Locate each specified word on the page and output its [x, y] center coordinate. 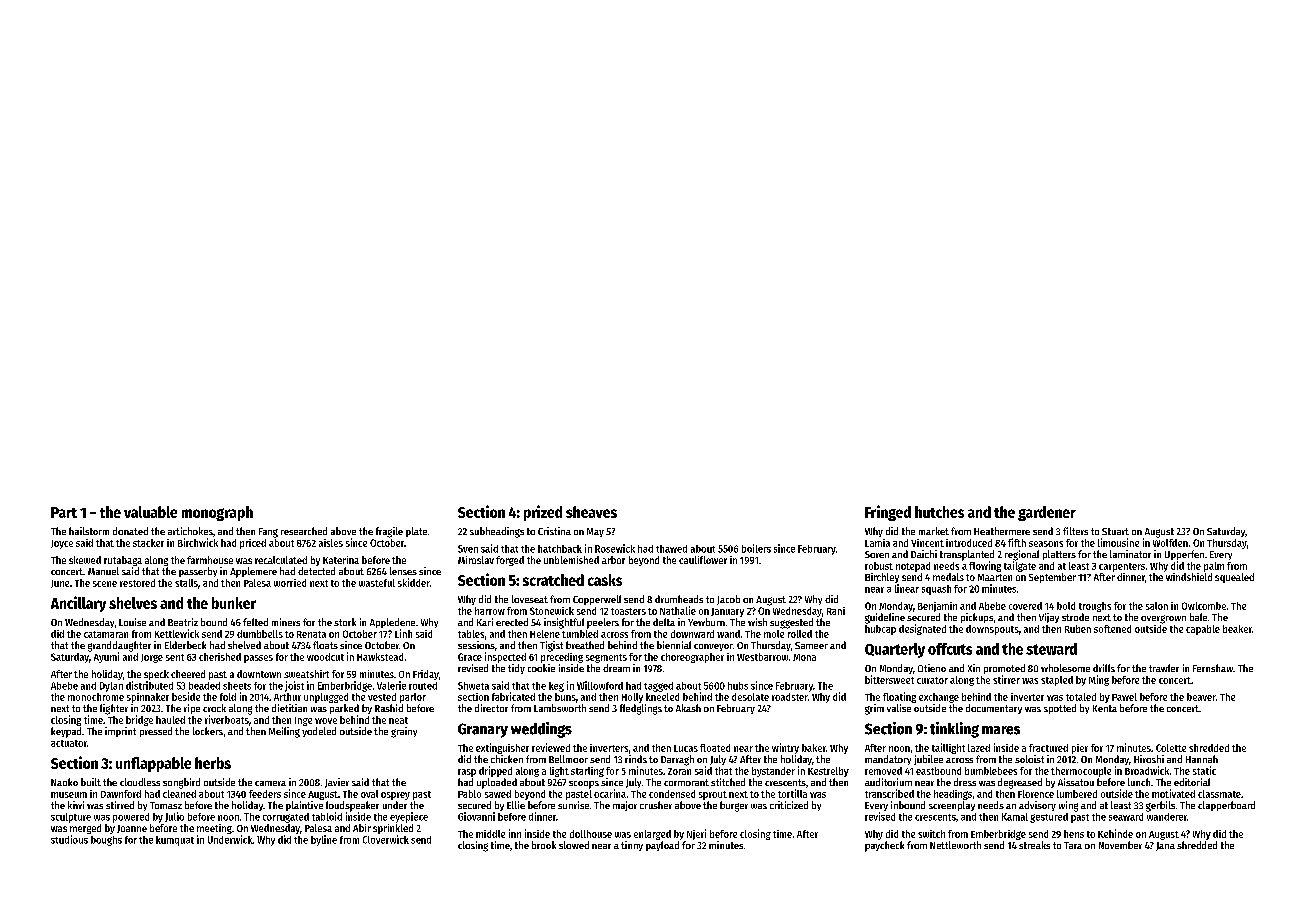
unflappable [153, 764]
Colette [1171, 748]
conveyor [713, 647]
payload [662, 846]
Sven [468, 549]
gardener [1047, 513]
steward [1051, 649]
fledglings [641, 709]
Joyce [62, 544]
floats [325, 645]
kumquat [175, 841]
